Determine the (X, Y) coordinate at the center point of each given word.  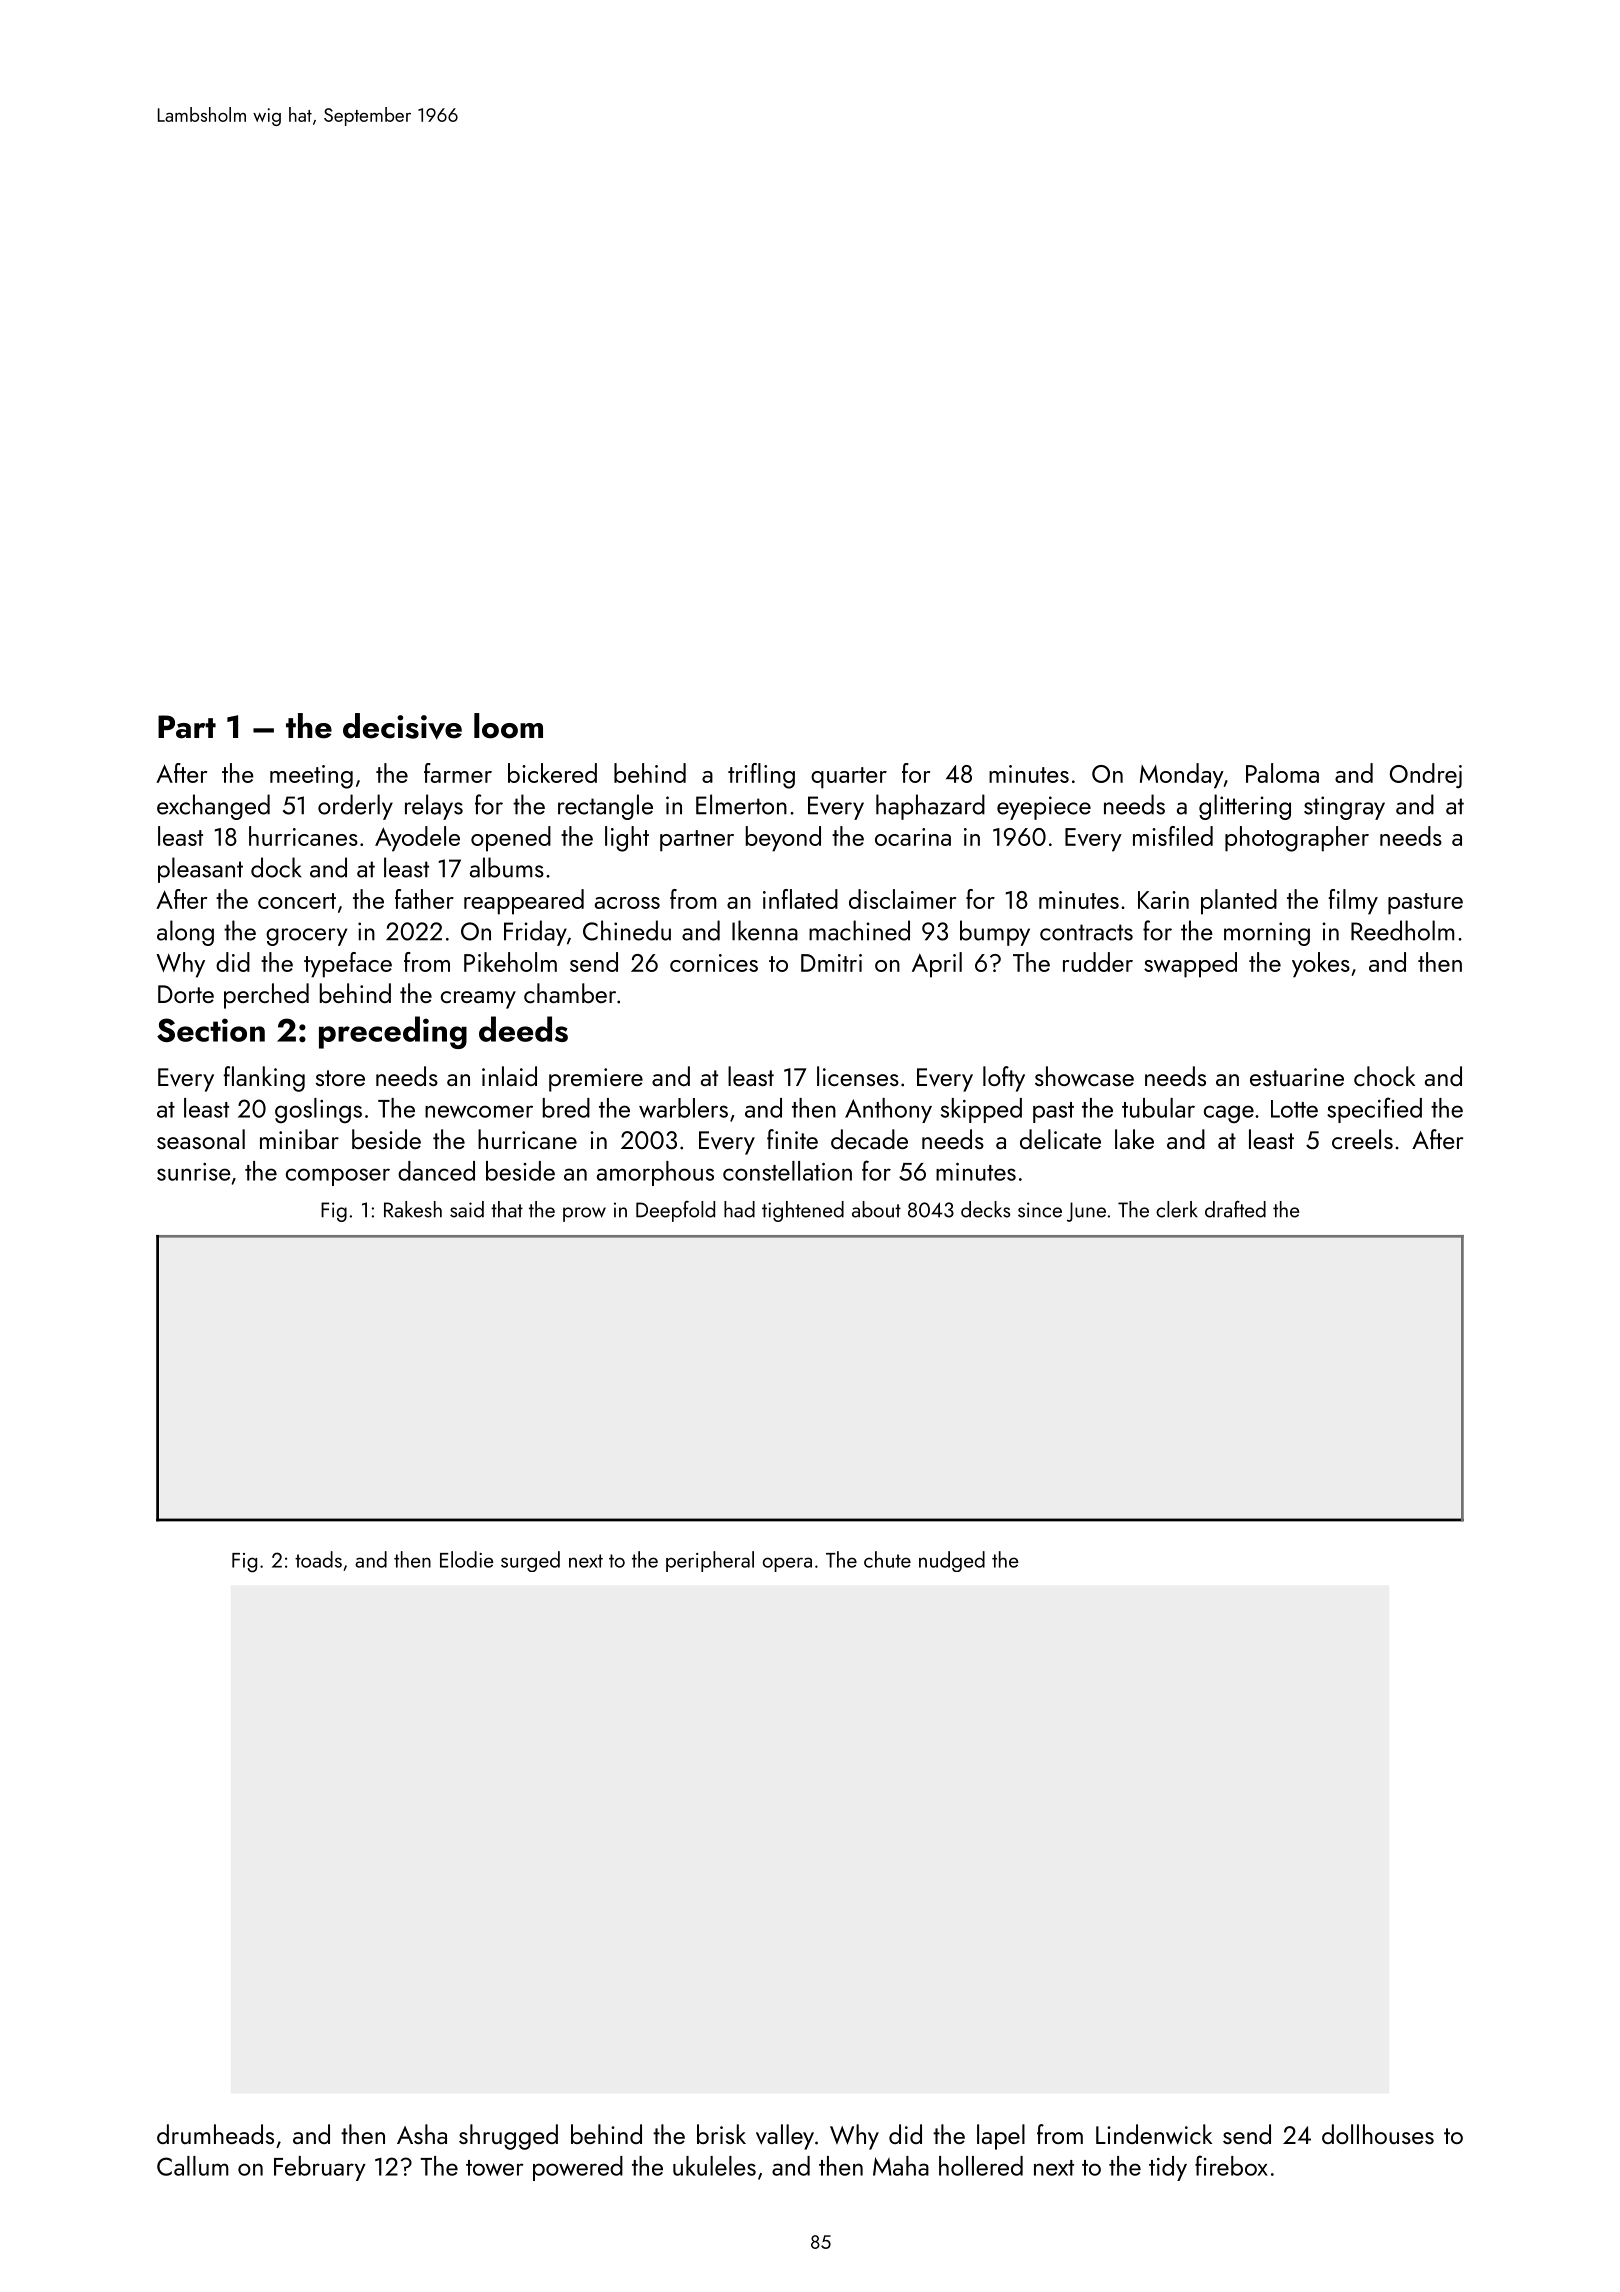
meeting (311, 777)
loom (508, 726)
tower (495, 2168)
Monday (1181, 776)
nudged (952, 1561)
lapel (1001, 2137)
